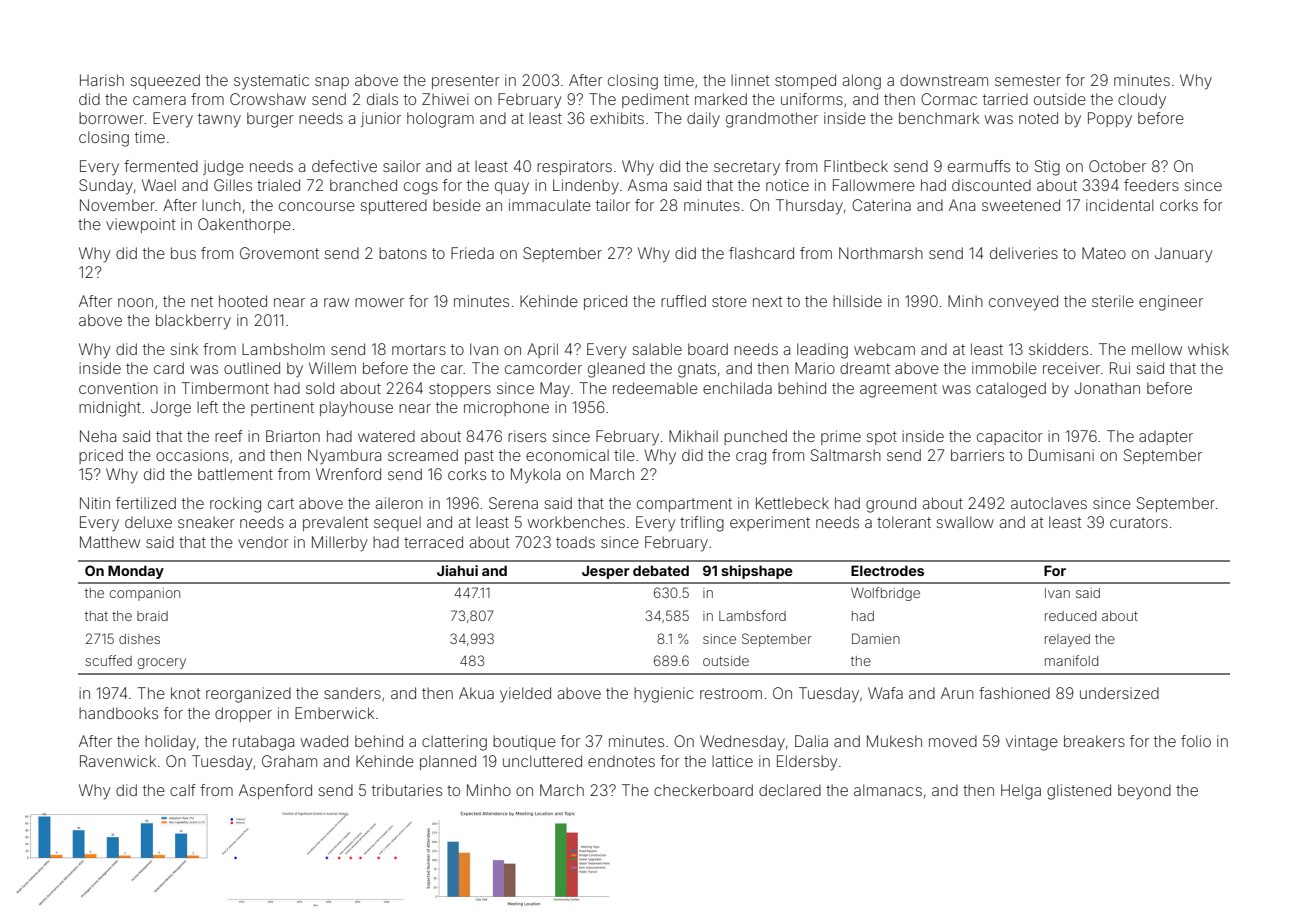  What do you see at coordinates (703, 120) in the screenshot?
I see `daily` at bounding box center [703, 120].
